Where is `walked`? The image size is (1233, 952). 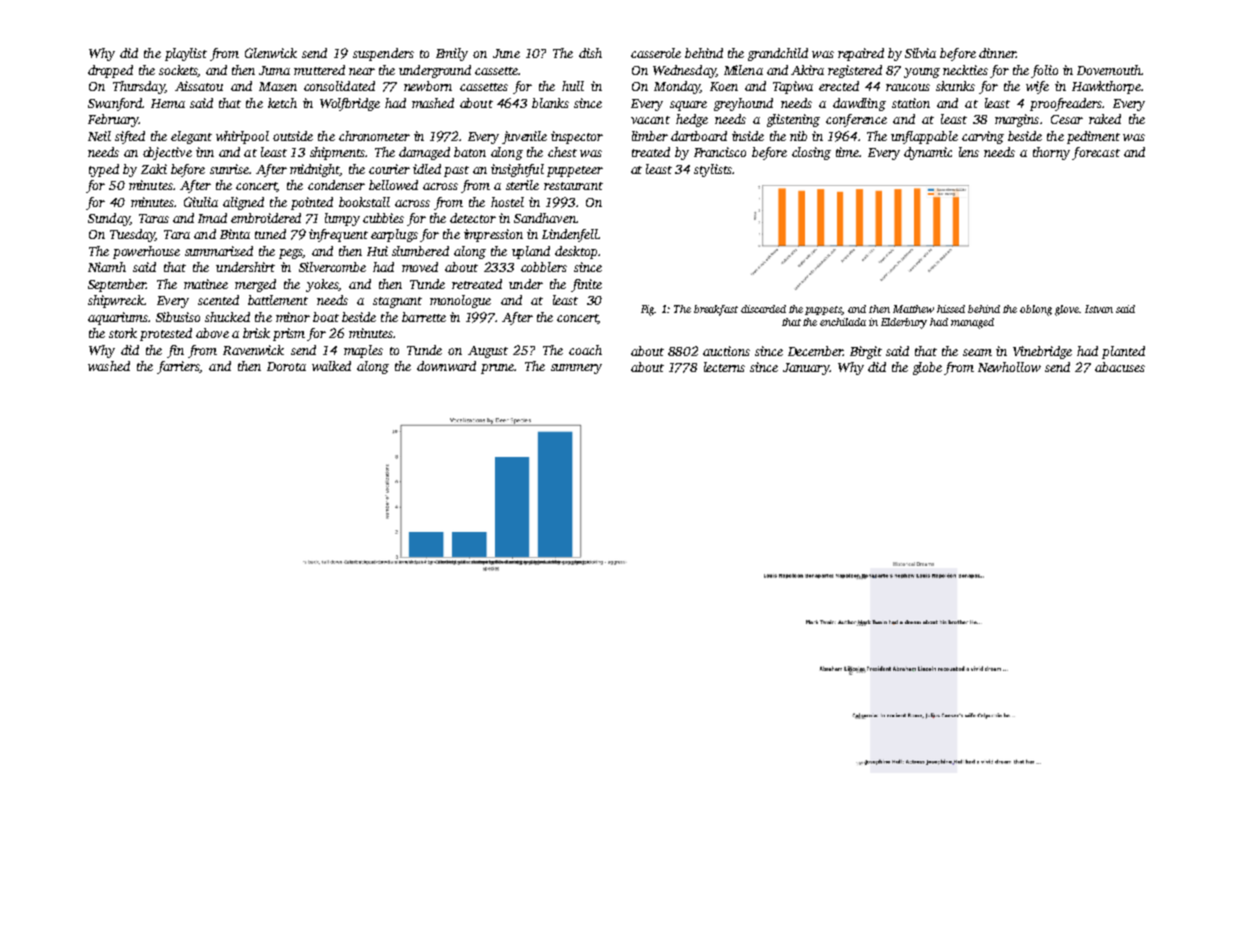
walked is located at coordinates (331, 366).
